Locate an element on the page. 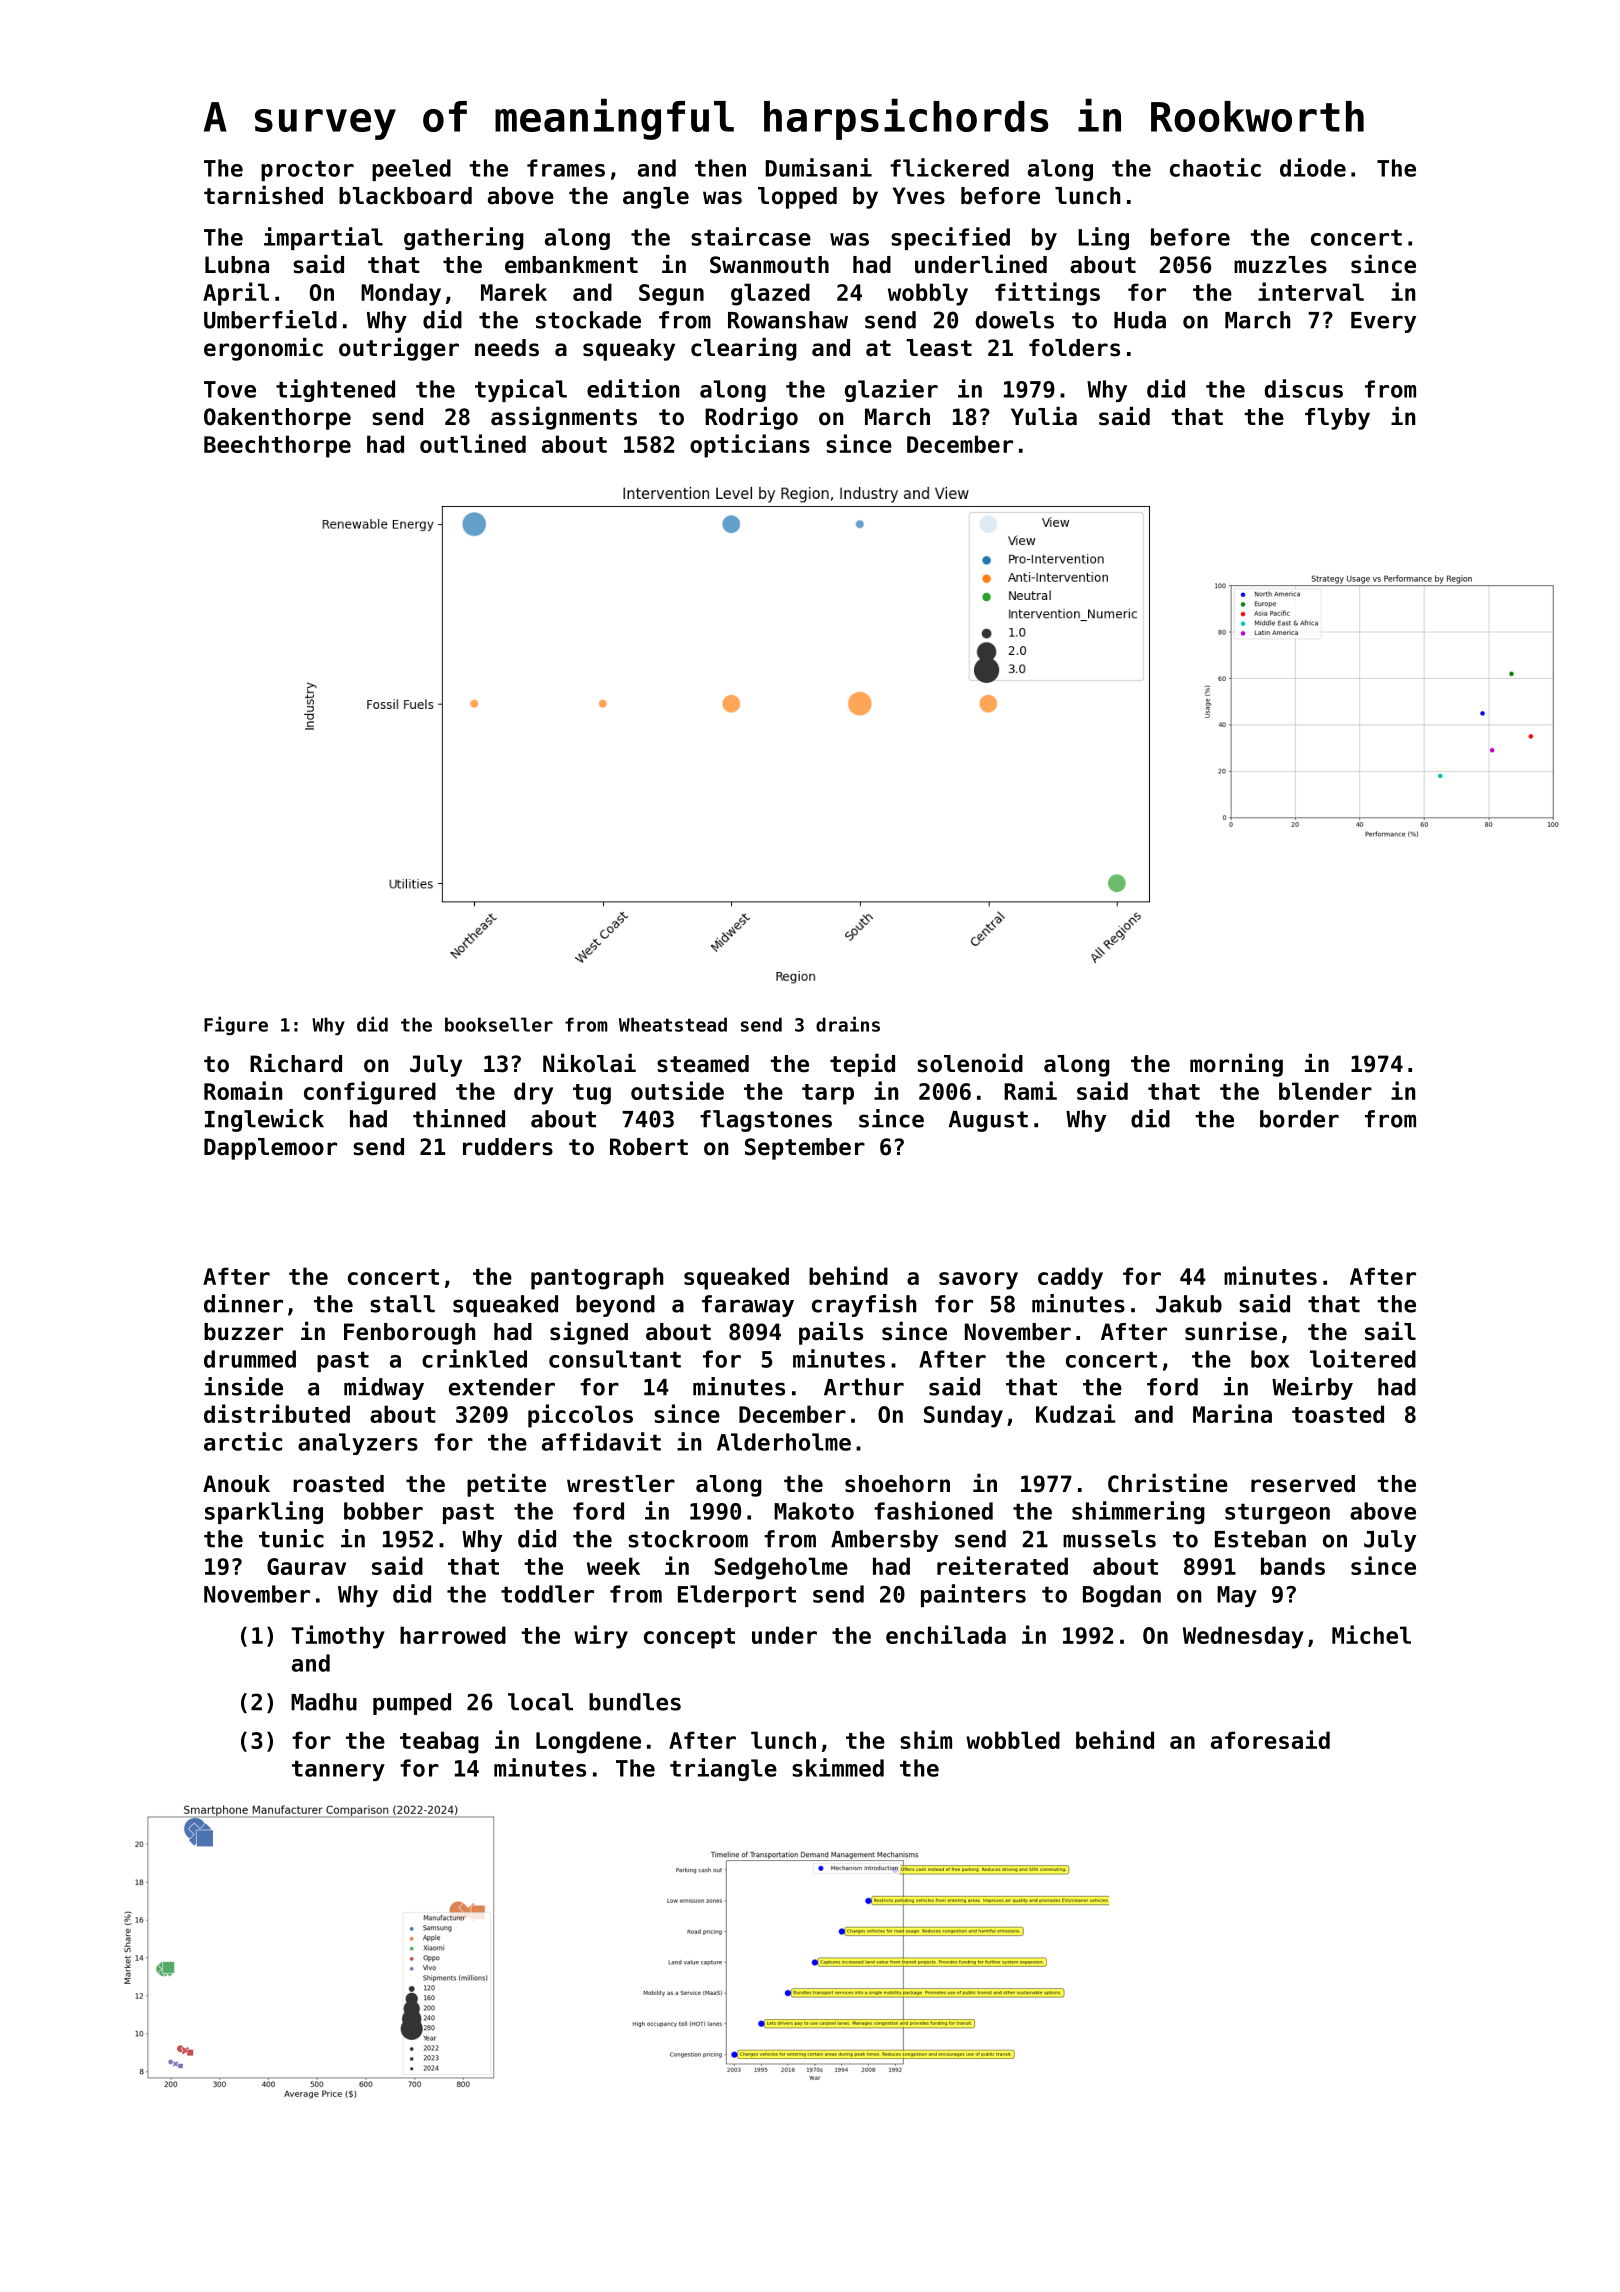 This page has width=1620, height=2292. drains is located at coordinates (848, 1024).
